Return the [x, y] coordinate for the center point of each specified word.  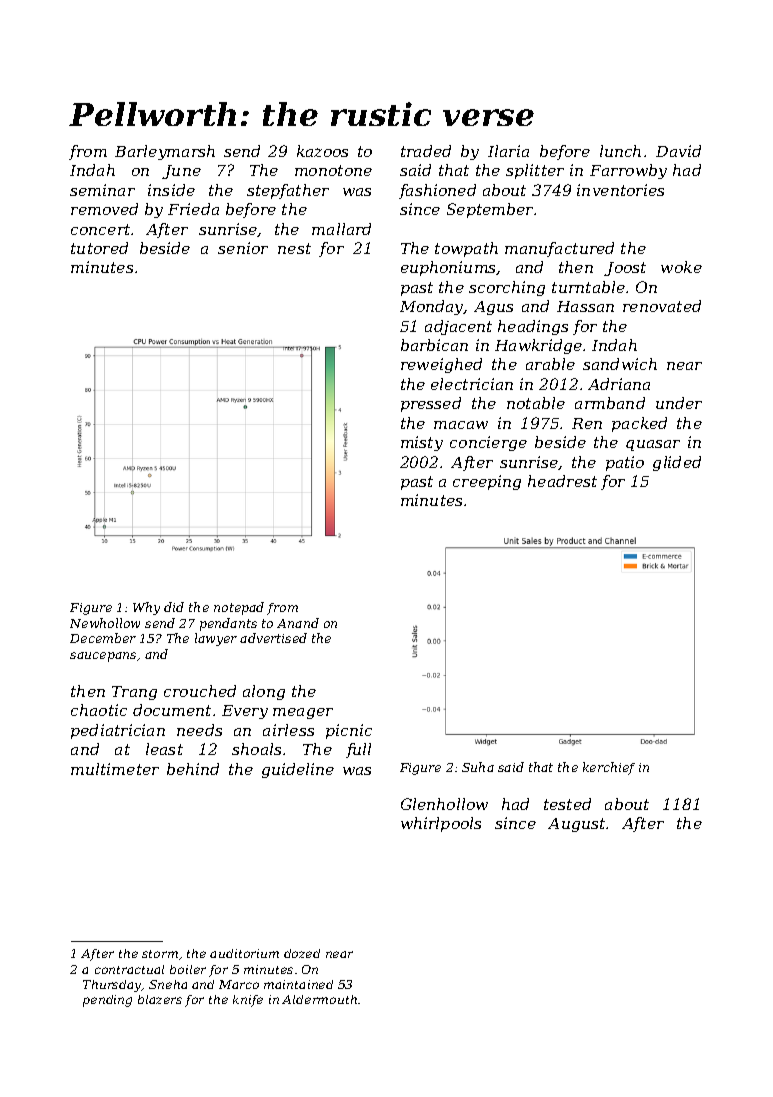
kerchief [609, 768]
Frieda [193, 209]
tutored [99, 248]
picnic [349, 731]
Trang [134, 693]
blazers [160, 999]
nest [294, 248]
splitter [535, 171]
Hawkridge [538, 346]
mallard [341, 229]
